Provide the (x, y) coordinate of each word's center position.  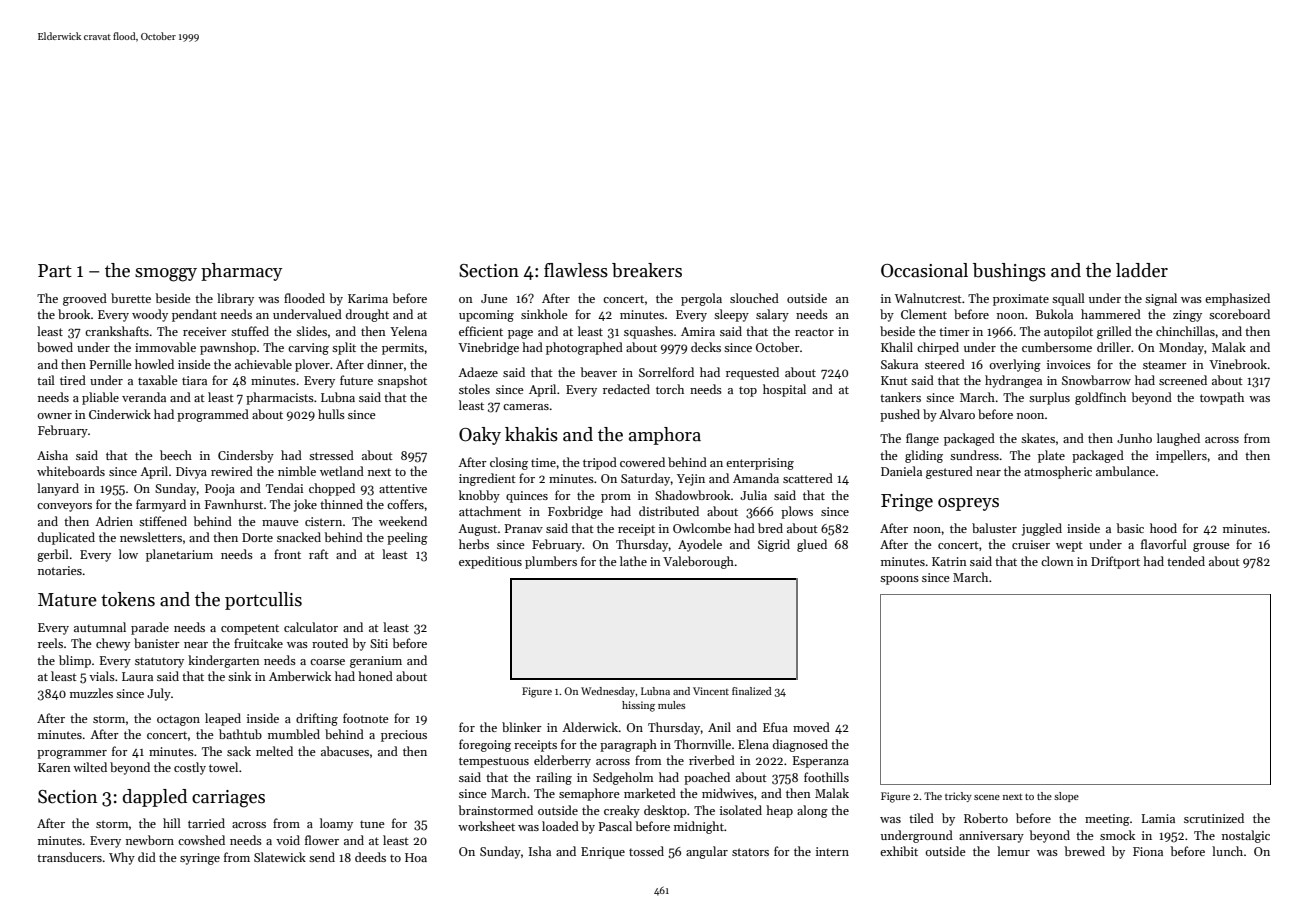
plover (312, 365)
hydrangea (1013, 381)
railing (554, 778)
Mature (67, 600)
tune (372, 824)
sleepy (731, 315)
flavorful (1164, 544)
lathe (633, 561)
